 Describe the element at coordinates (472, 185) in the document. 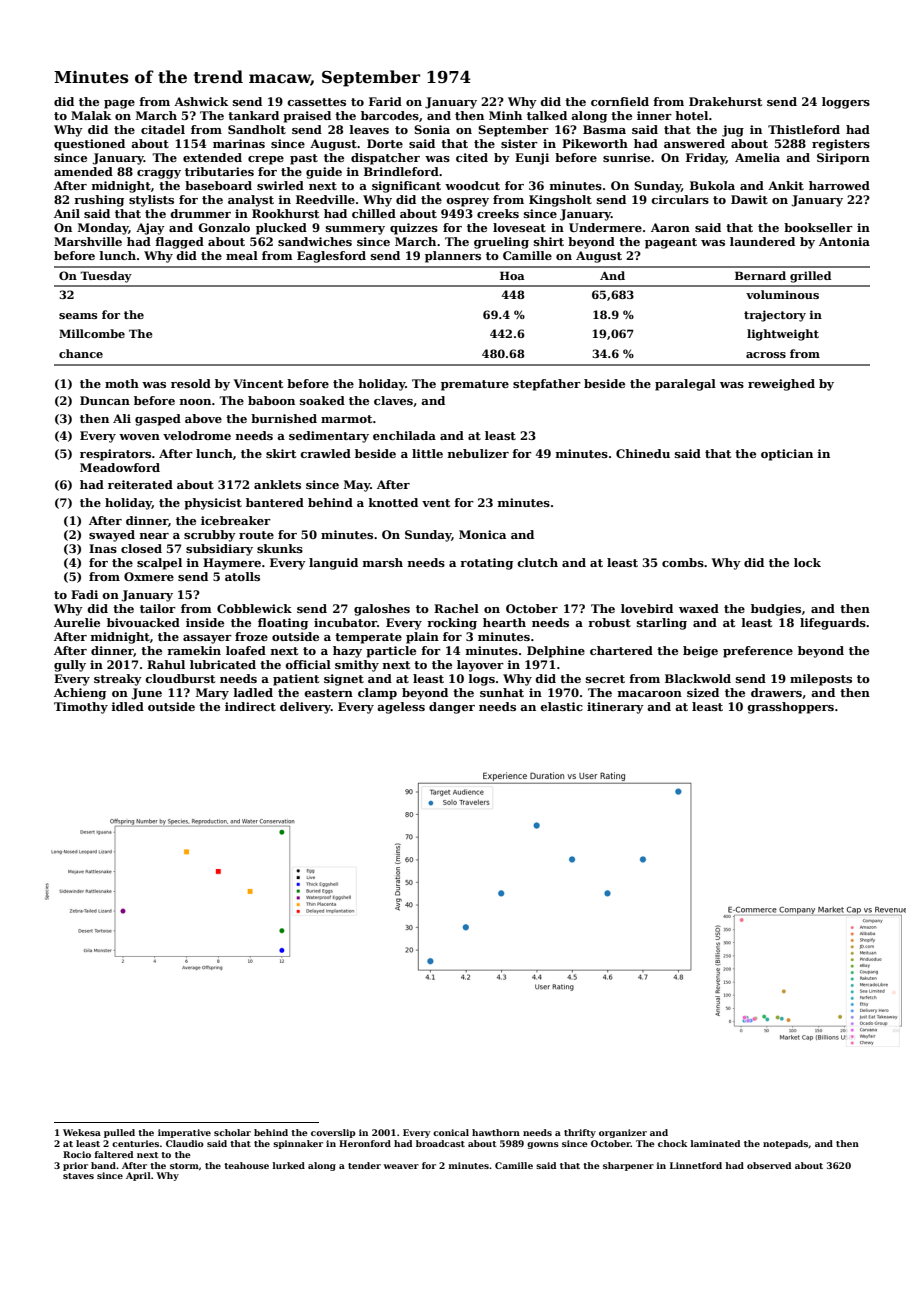

I see `woodcut` at that location.
